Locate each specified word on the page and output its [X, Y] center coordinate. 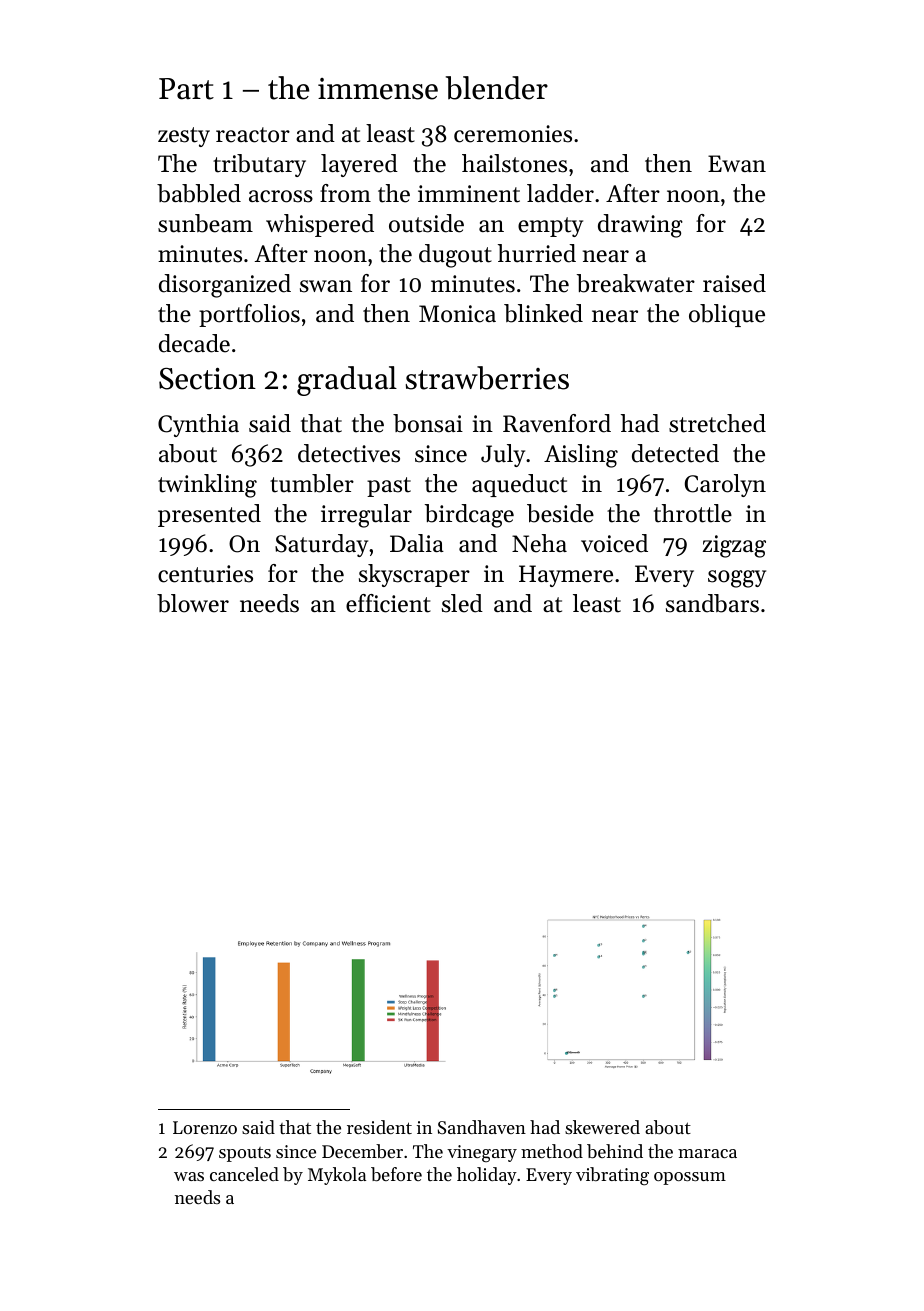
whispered [320, 225]
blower [193, 603]
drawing [640, 226]
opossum [690, 1178]
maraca [707, 1153]
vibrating [612, 1176]
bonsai [428, 423]
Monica [457, 314]
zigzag [734, 546]
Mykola [337, 1176]
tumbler [312, 483]
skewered [602, 1127]
